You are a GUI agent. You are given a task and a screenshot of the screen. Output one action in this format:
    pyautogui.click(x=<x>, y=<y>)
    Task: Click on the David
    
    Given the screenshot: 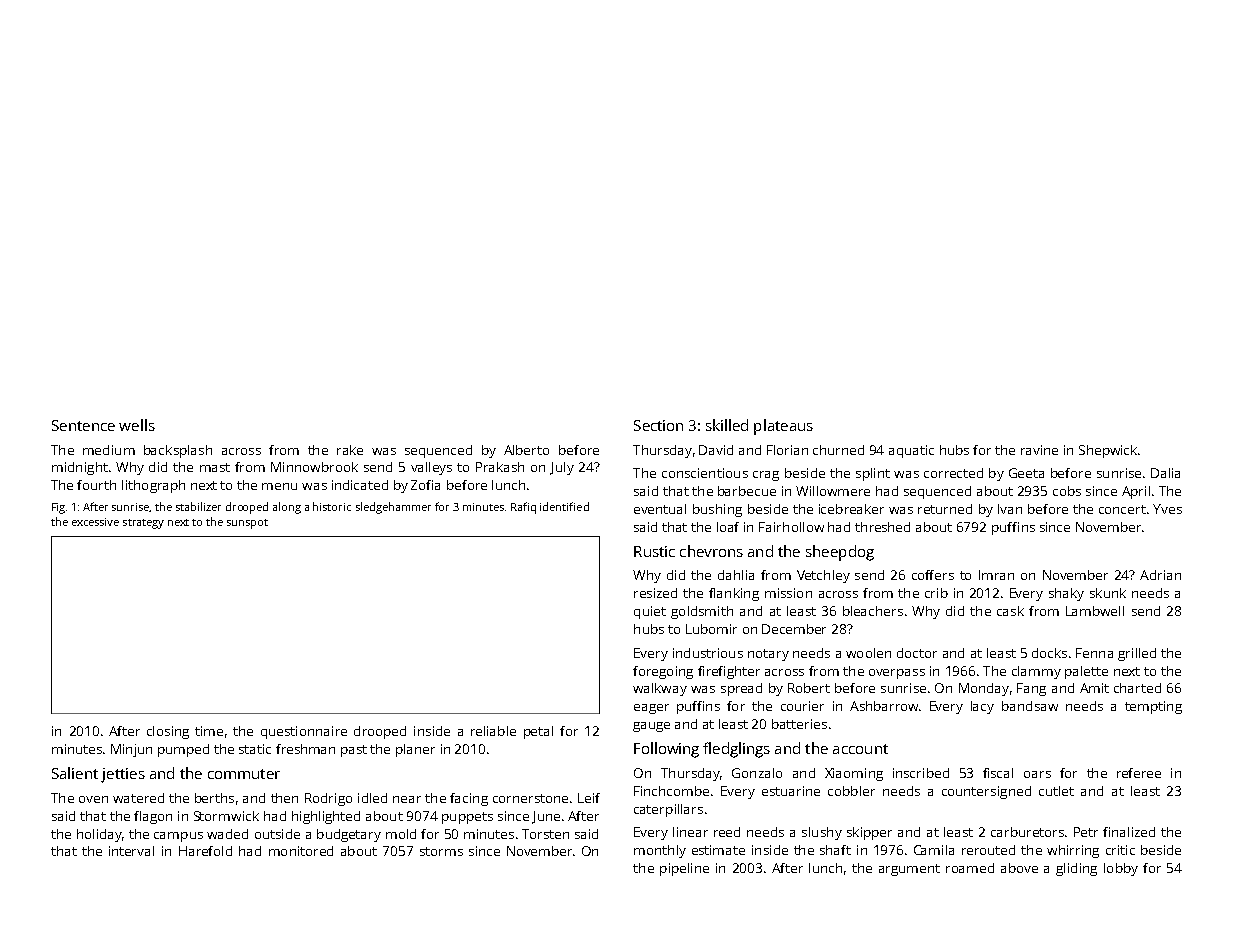 What is the action you would take?
    pyautogui.click(x=716, y=450)
